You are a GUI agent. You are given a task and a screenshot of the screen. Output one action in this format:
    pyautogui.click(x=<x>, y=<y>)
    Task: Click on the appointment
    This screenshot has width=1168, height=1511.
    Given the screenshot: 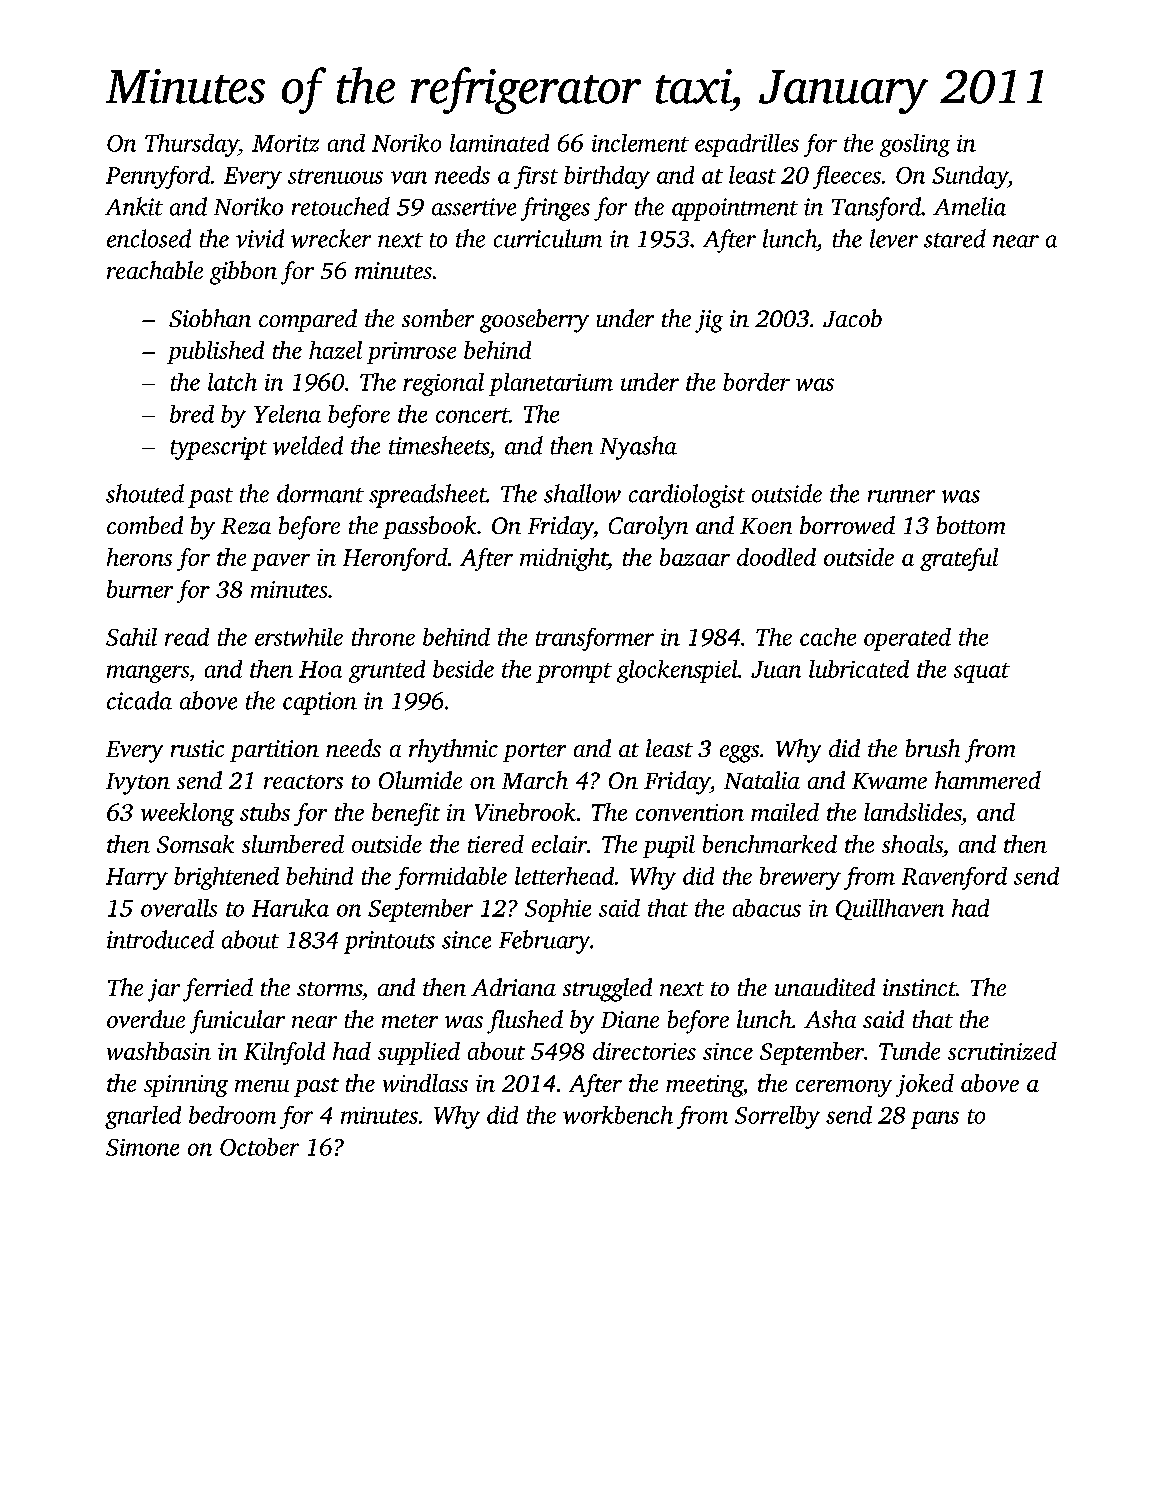 What is the action you would take?
    pyautogui.click(x=735, y=209)
